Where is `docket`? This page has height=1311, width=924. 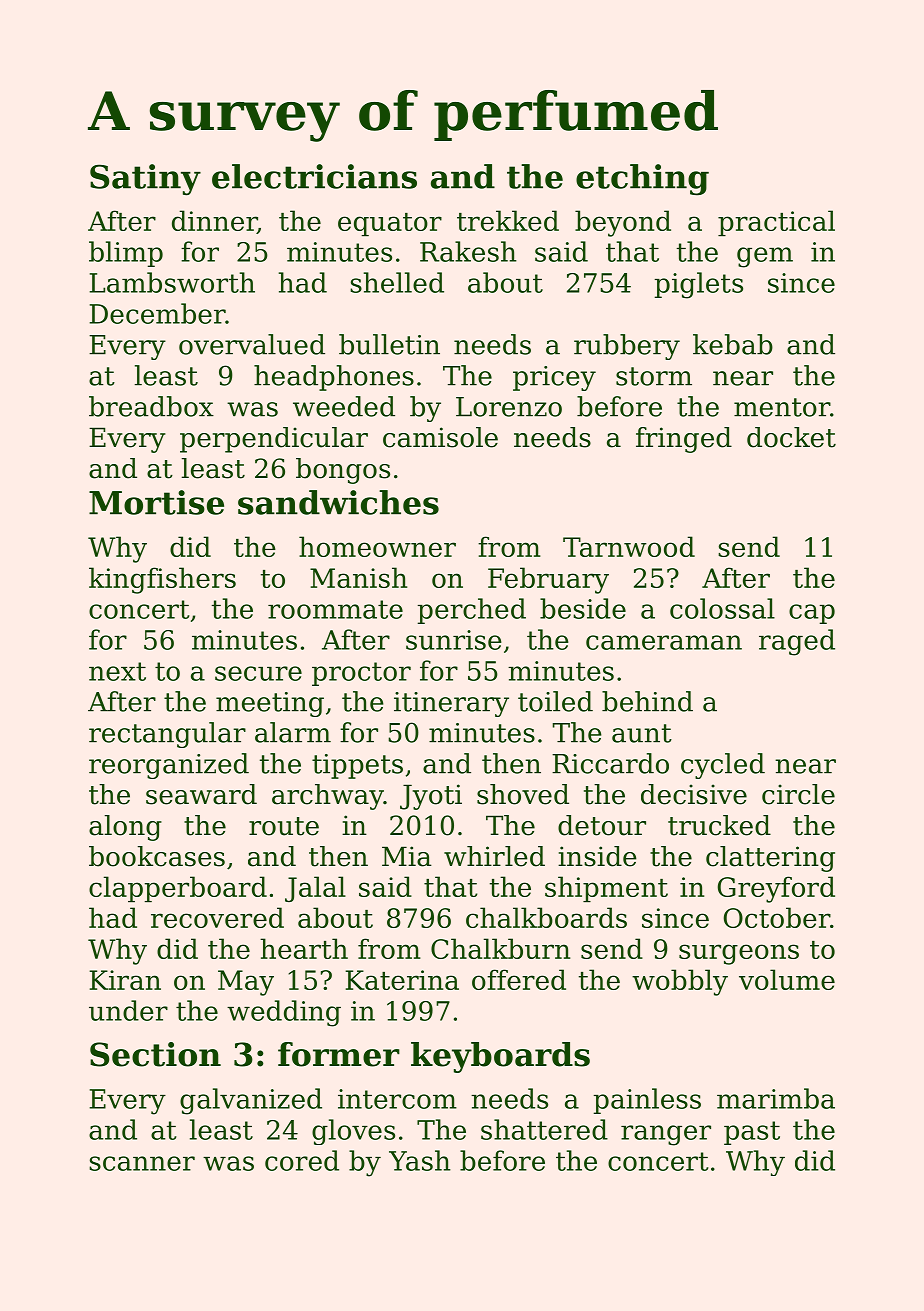 docket is located at coordinates (791, 437).
